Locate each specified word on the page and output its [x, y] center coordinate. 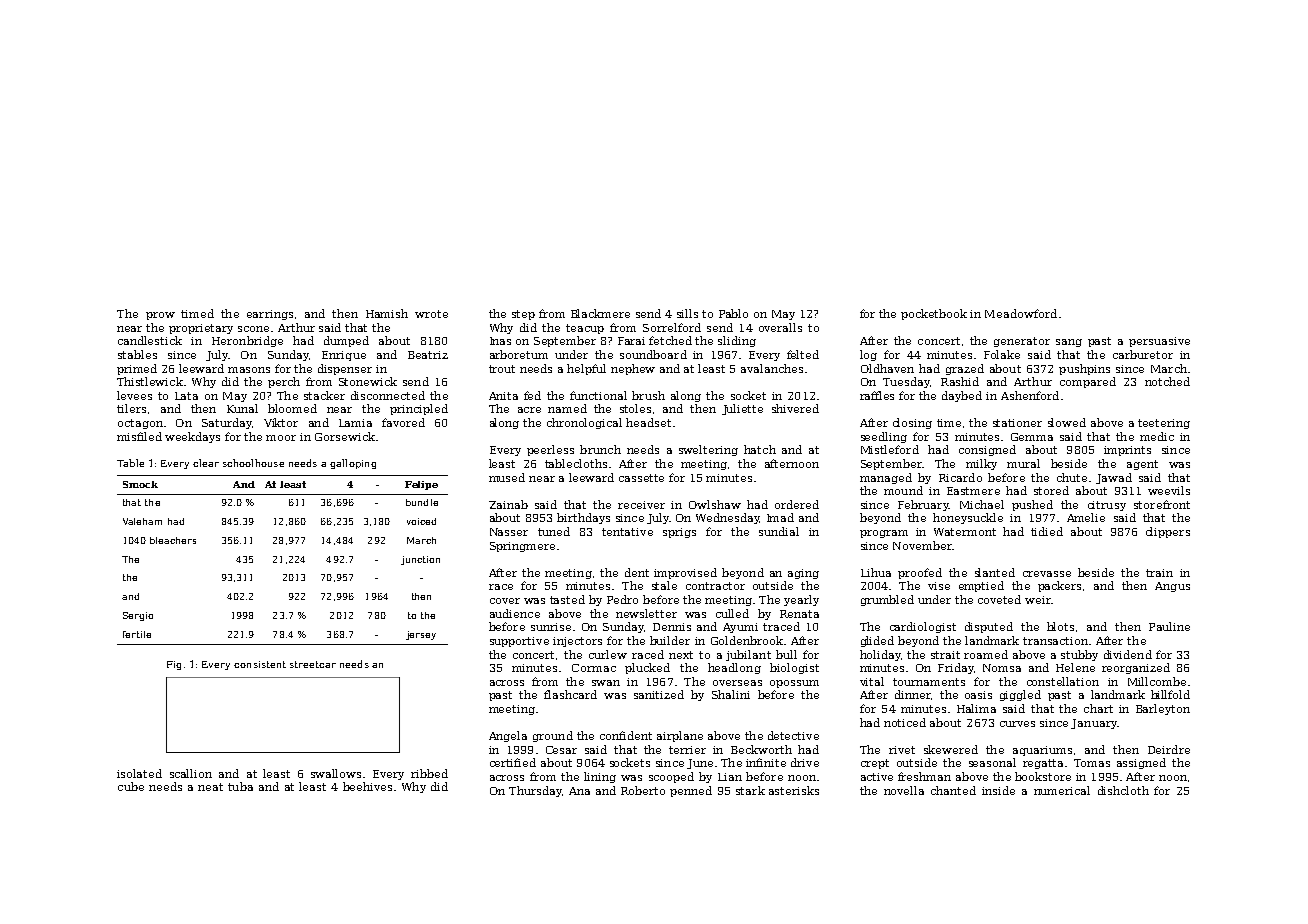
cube [131, 786]
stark [750, 790]
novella [904, 790]
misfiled [139, 436]
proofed [920, 573]
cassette [641, 478]
